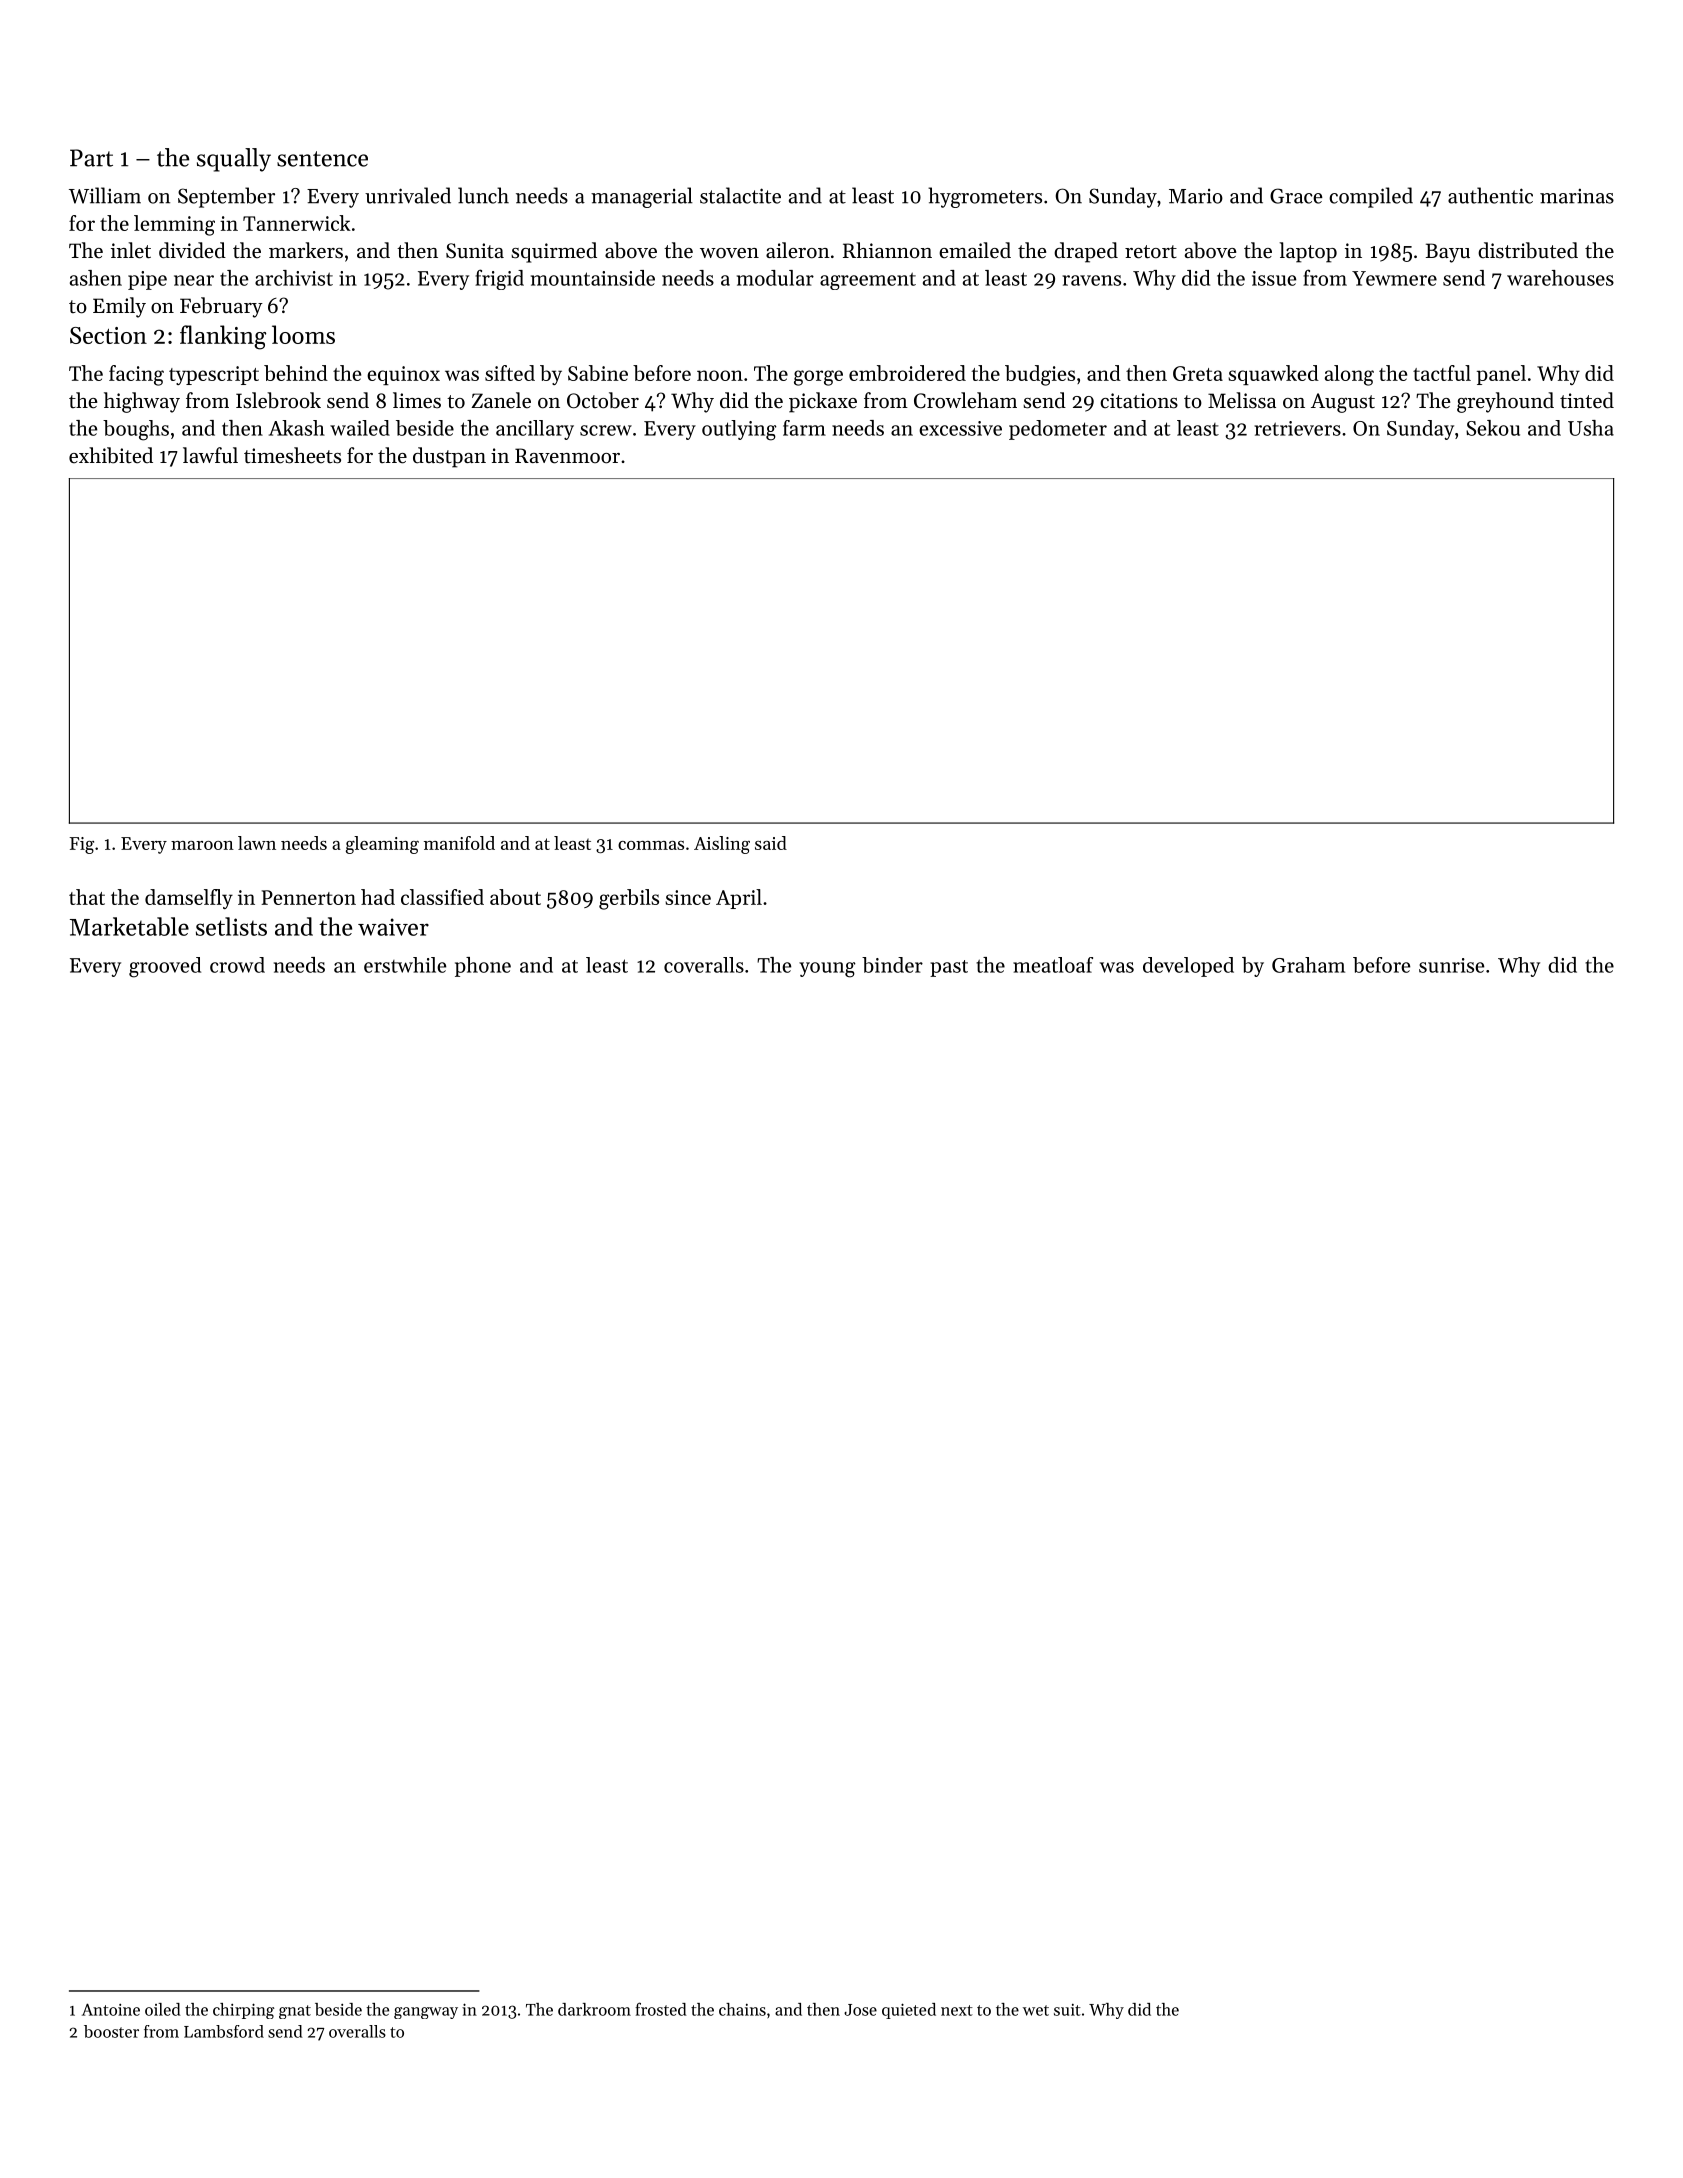 Image resolution: width=1683 pixels, height=2178 pixels. Describe the element at coordinates (1308, 965) in the page. I see `Graham` at that location.
